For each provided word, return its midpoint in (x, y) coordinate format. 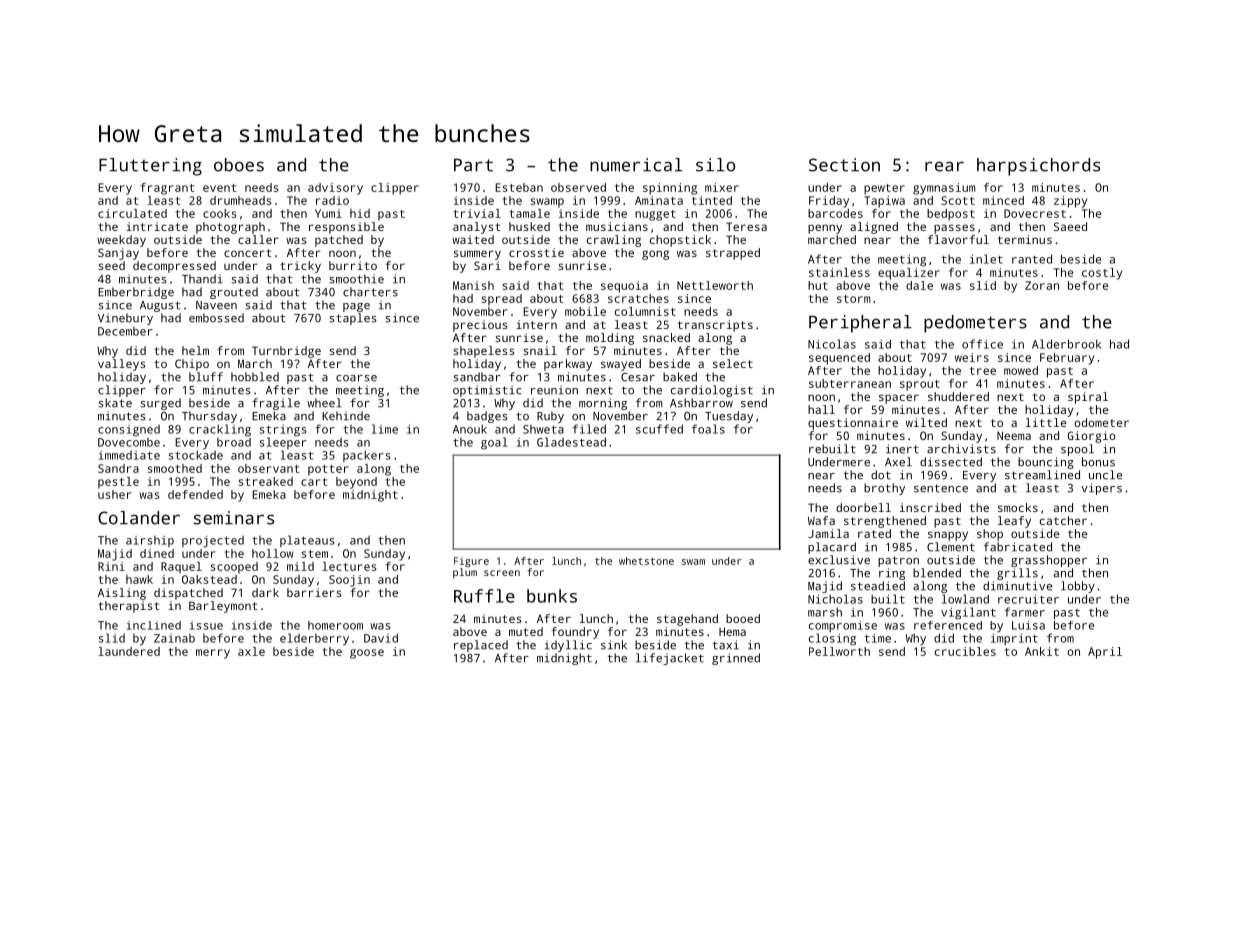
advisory (335, 189)
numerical (636, 165)
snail (540, 350)
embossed (216, 318)
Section (844, 165)
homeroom (335, 625)
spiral (1088, 398)
